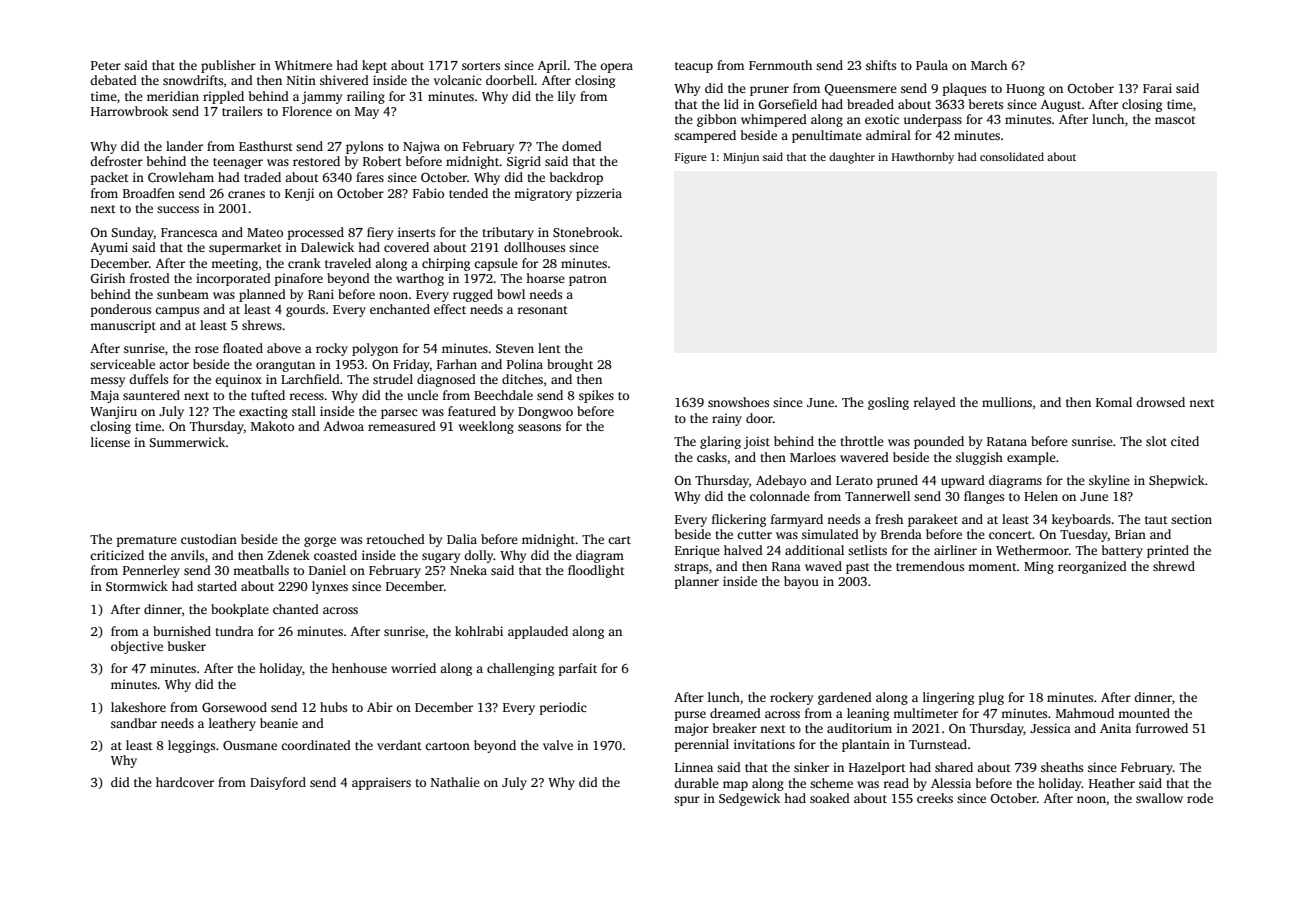 The image size is (1308, 924). What do you see at coordinates (134, 723) in the image?
I see `sandbar` at bounding box center [134, 723].
